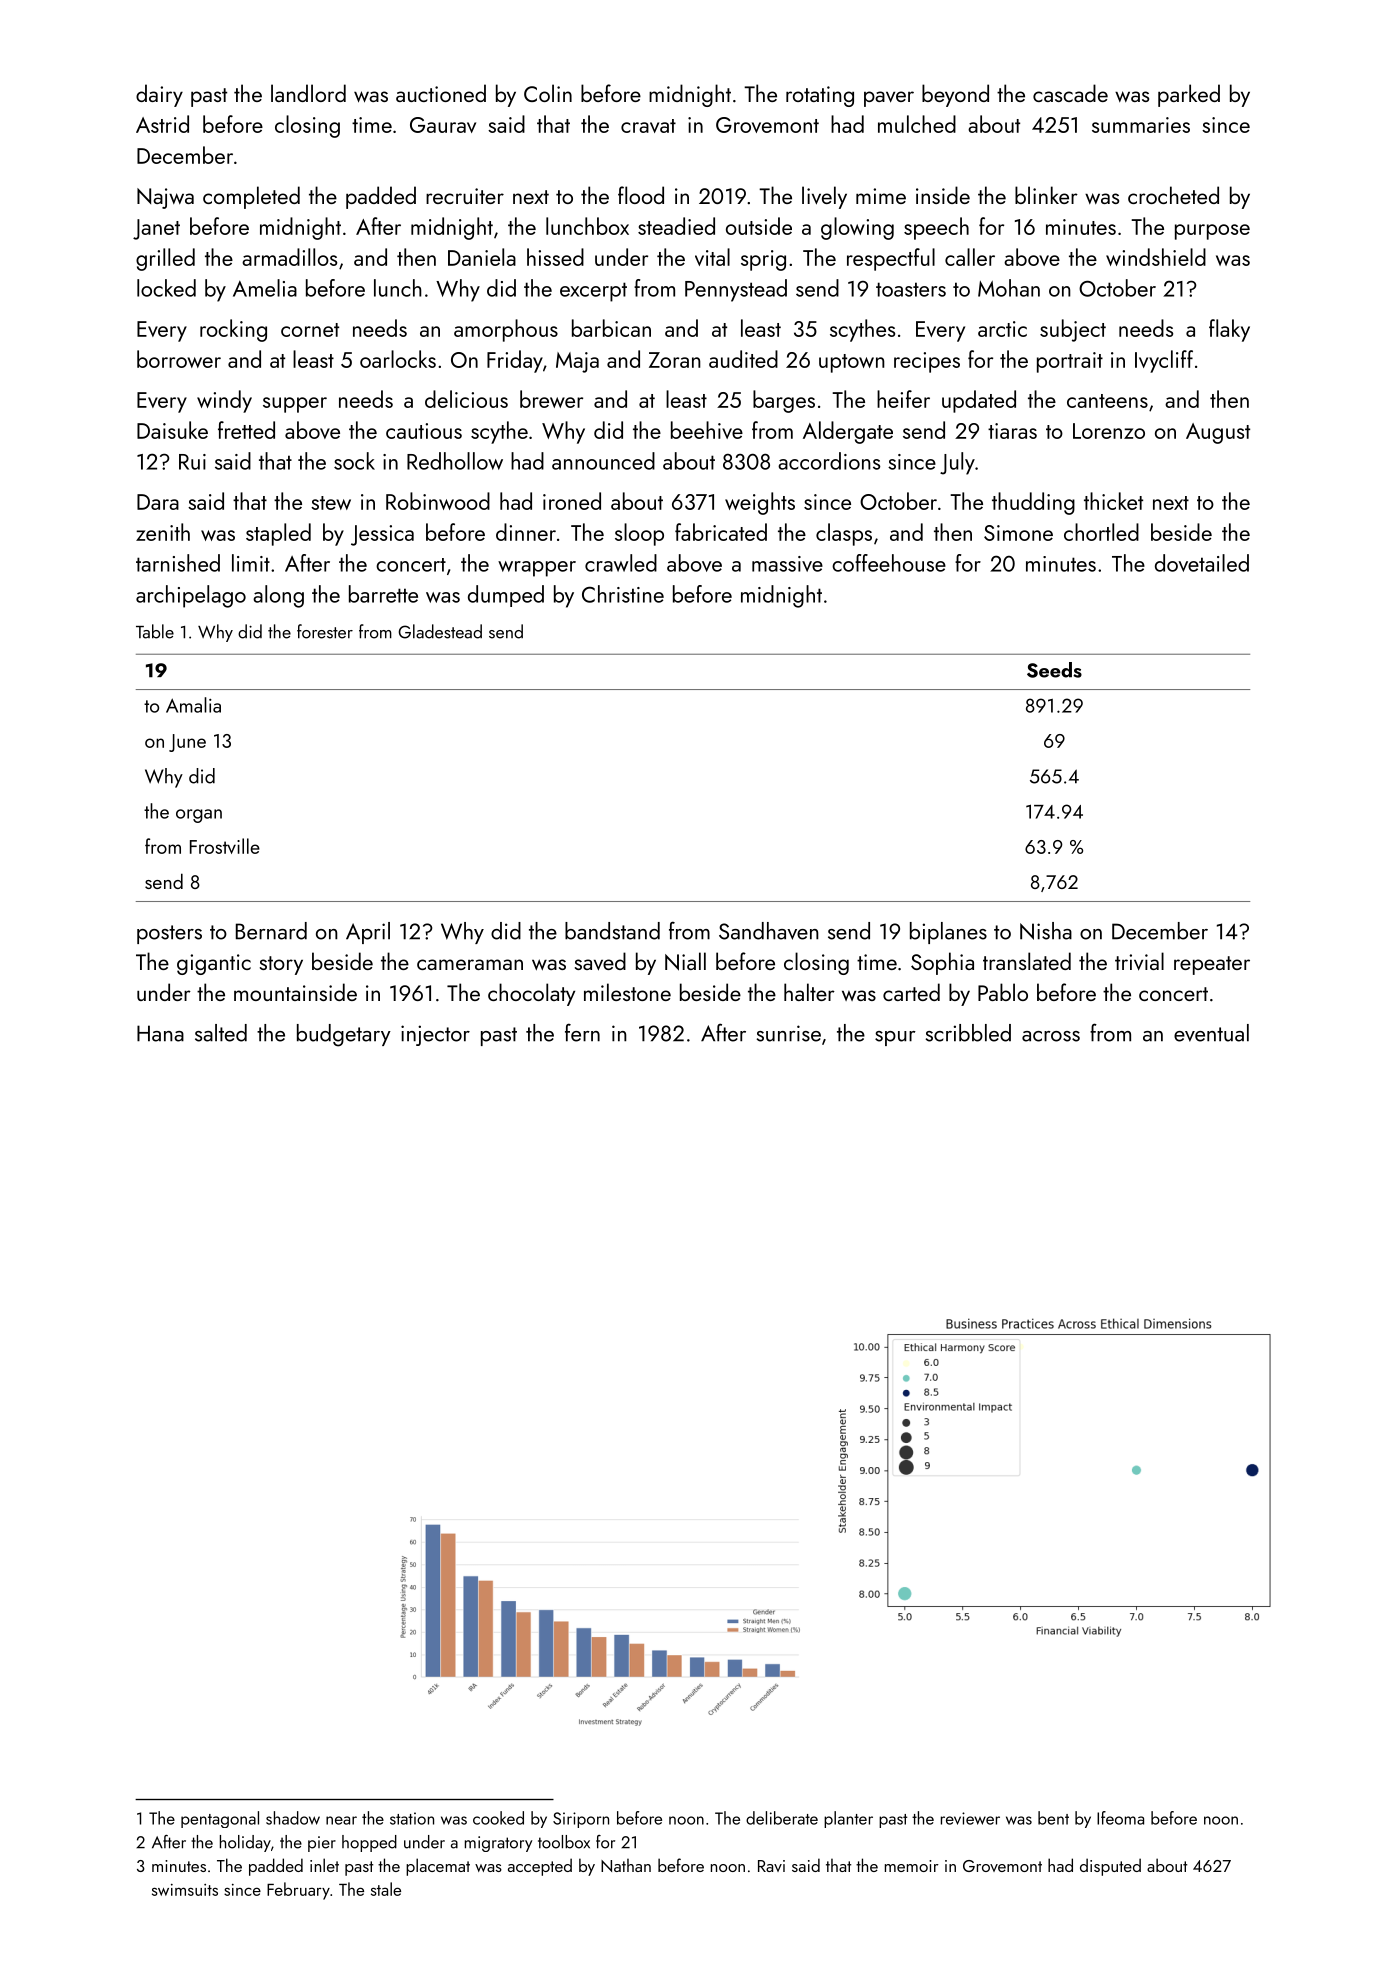 The height and width of the image is (1969, 1386). Describe the element at coordinates (1070, 93) in the image. I see `cascade` at that location.
